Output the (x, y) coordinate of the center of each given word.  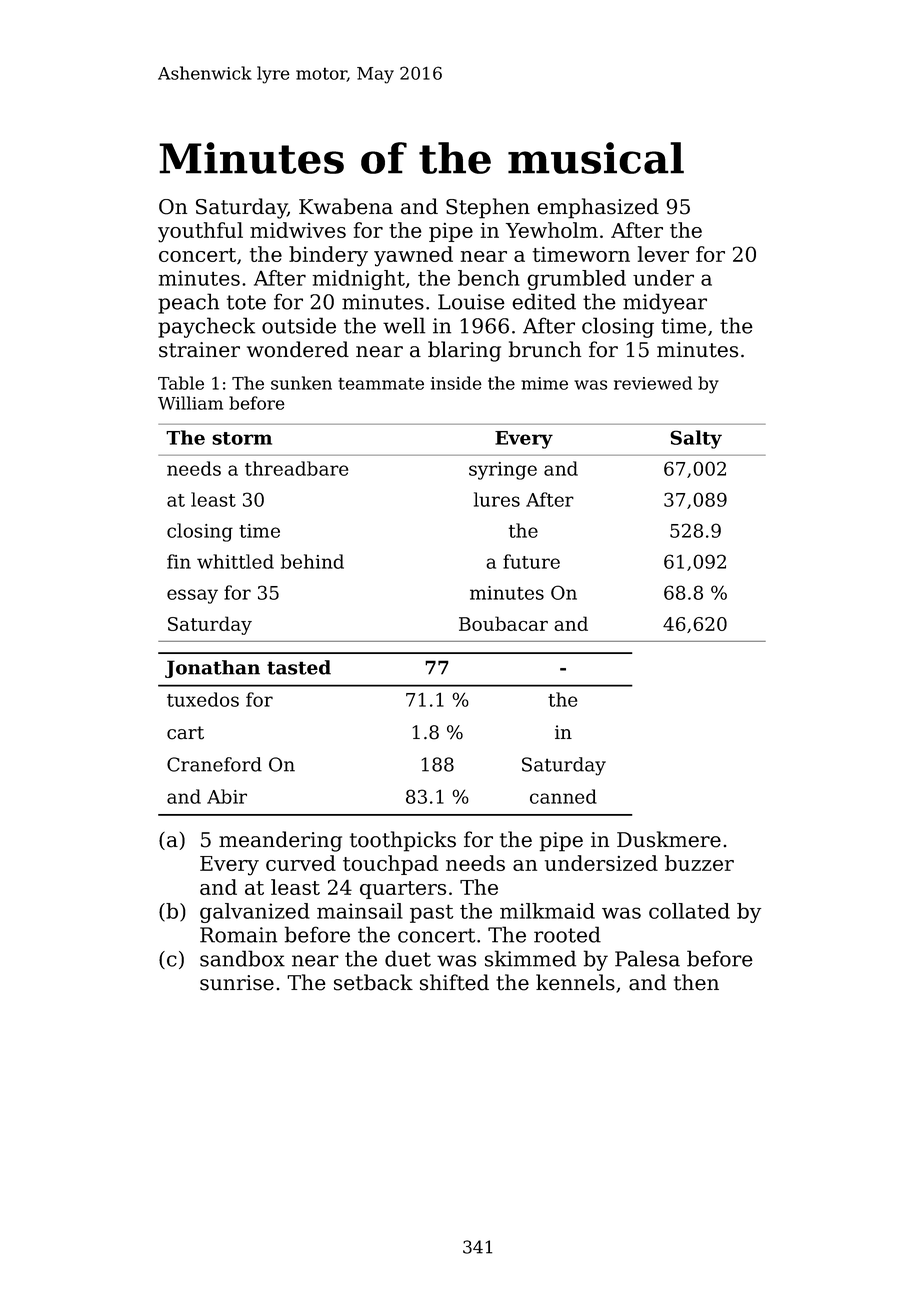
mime (544, 383)
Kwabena (346, 206)
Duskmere (669, 839)
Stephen (488, 208)
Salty (696, 439)
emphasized (598, 208)
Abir (227, 796)
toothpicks (403, 841)
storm (242, 438)
